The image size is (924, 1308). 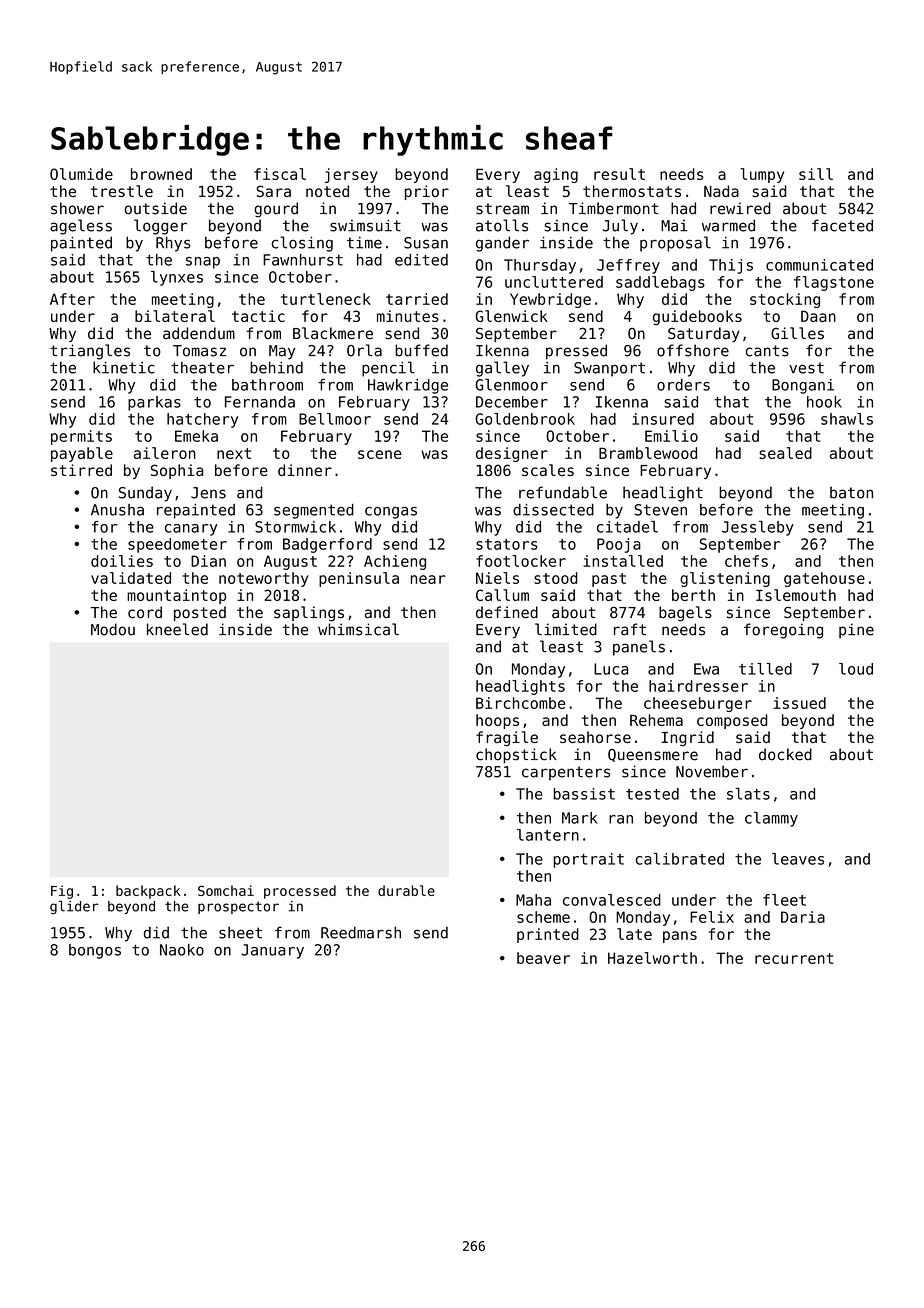 I want to click on buffed, so click(x=421, y=350).
